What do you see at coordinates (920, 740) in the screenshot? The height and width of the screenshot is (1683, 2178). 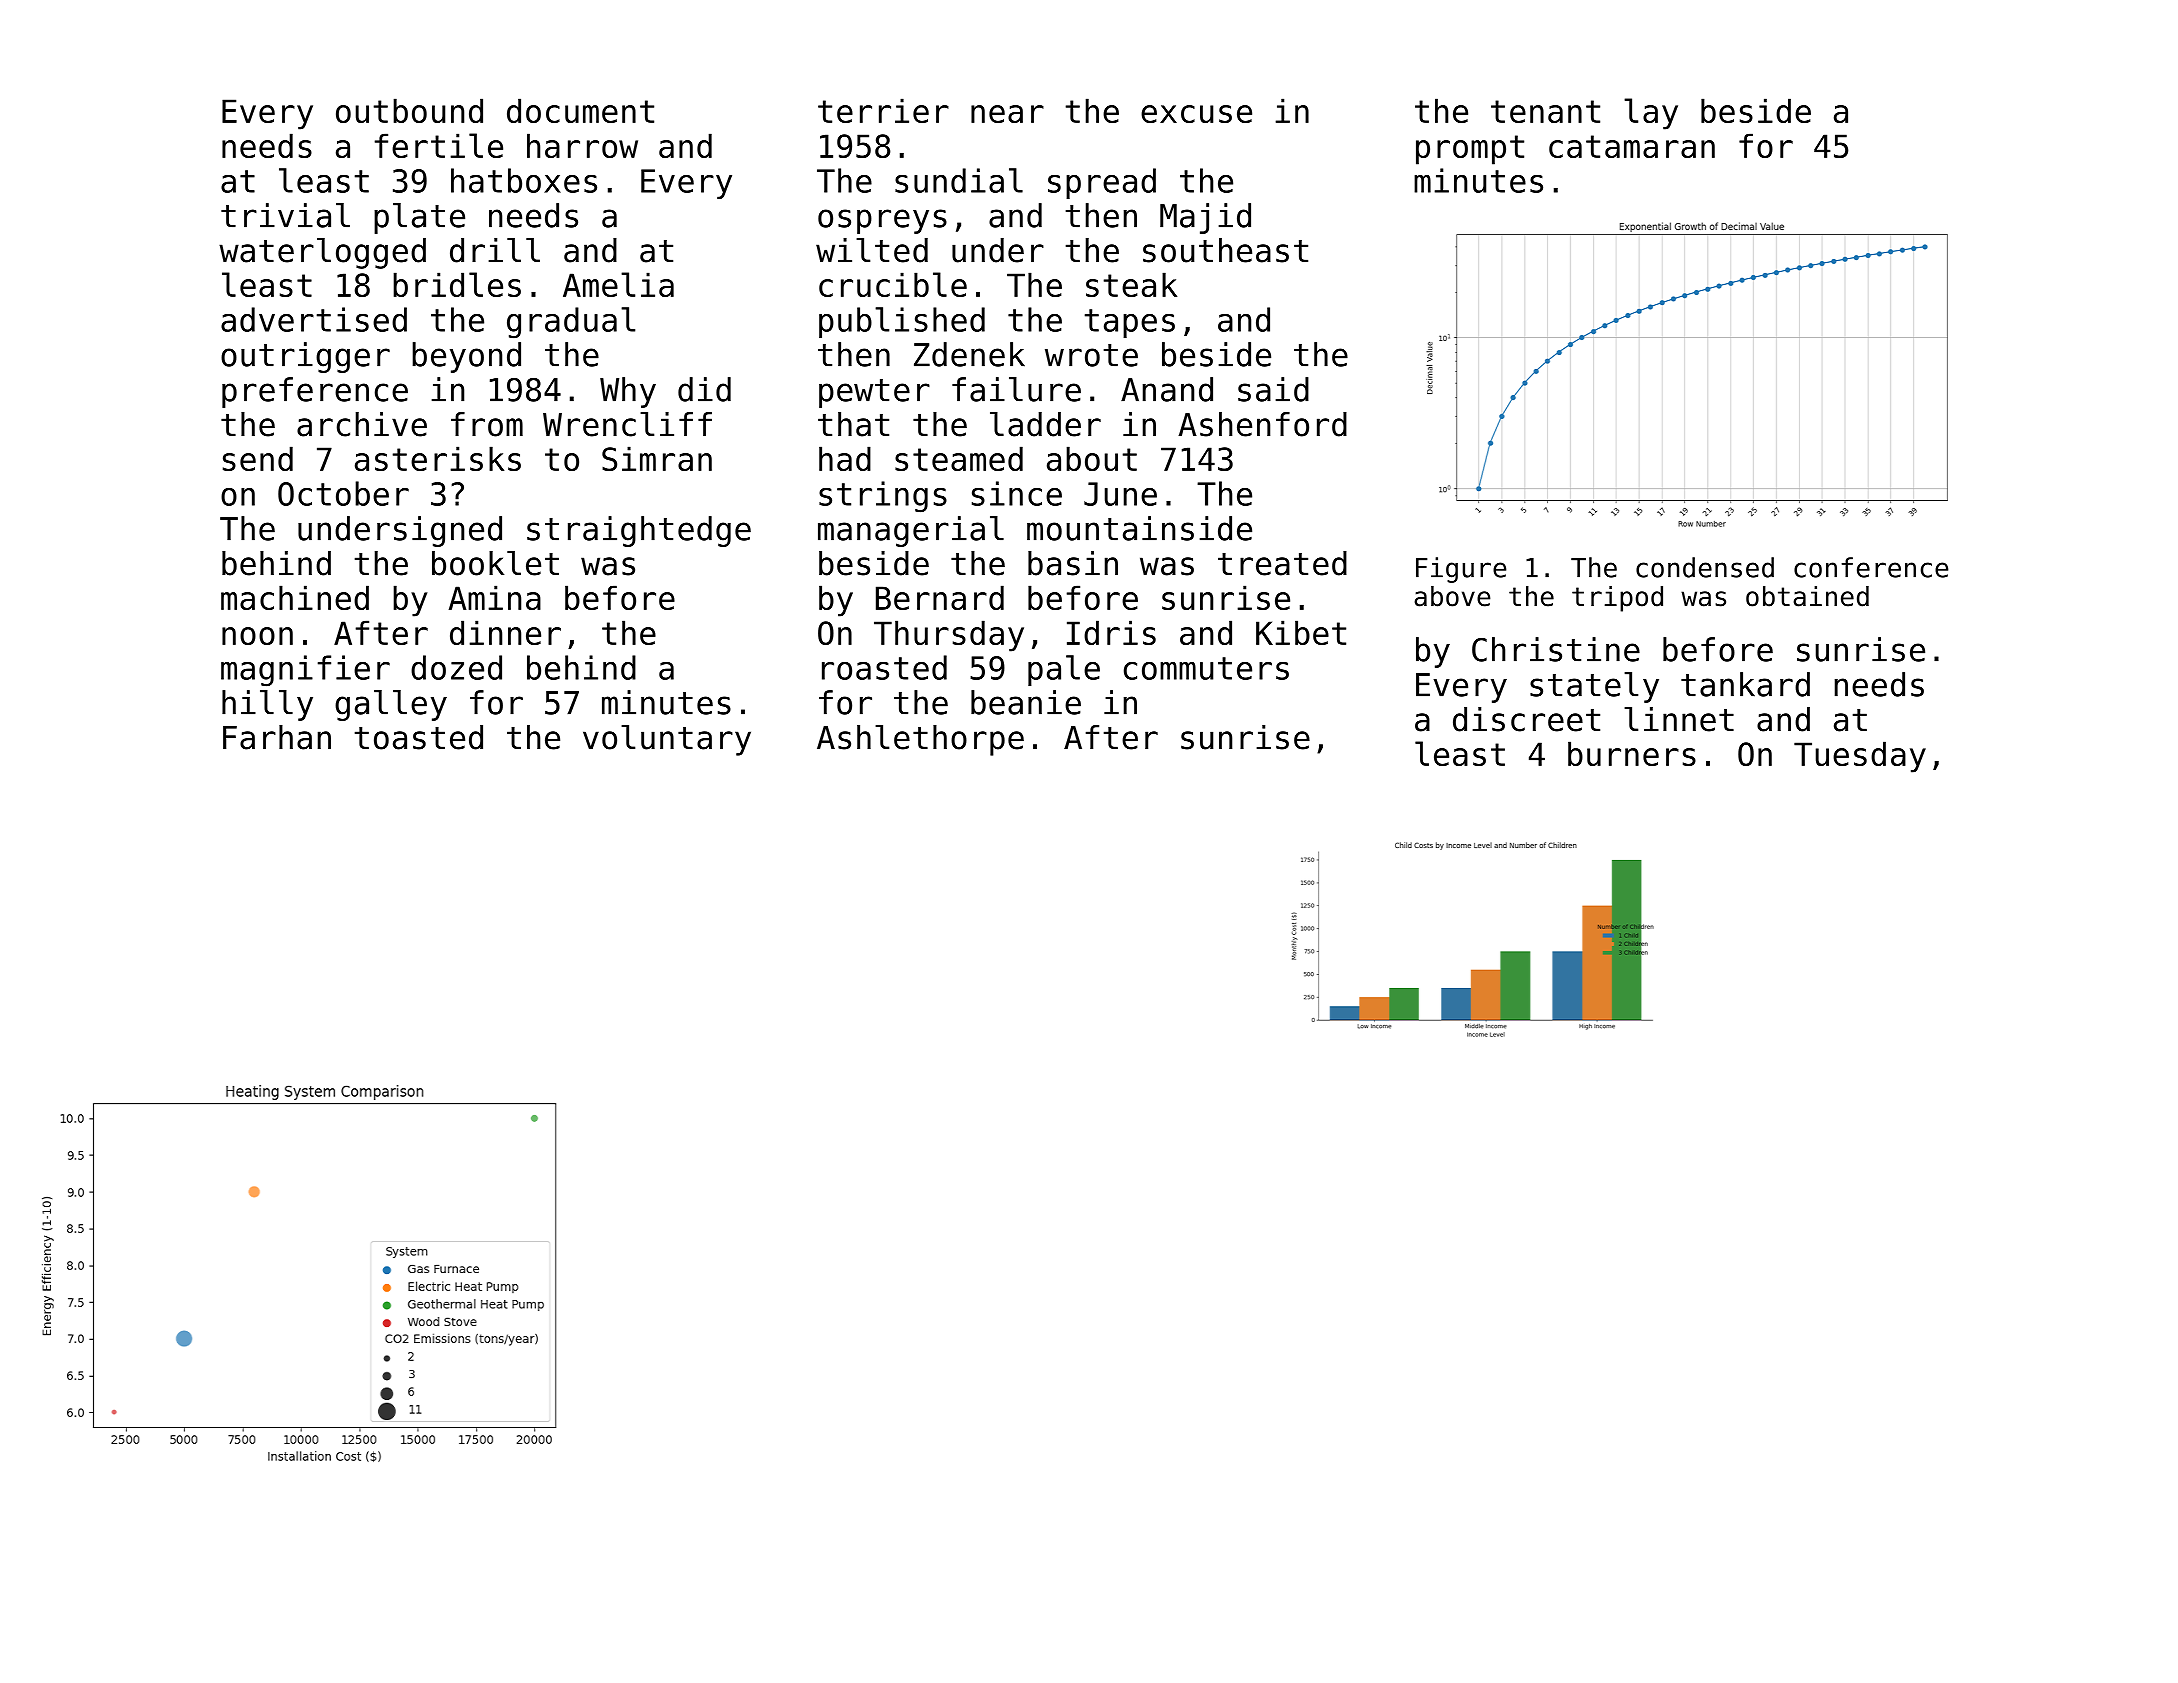 I see `Ashlethorpe` at bounding box center [920, 740].
